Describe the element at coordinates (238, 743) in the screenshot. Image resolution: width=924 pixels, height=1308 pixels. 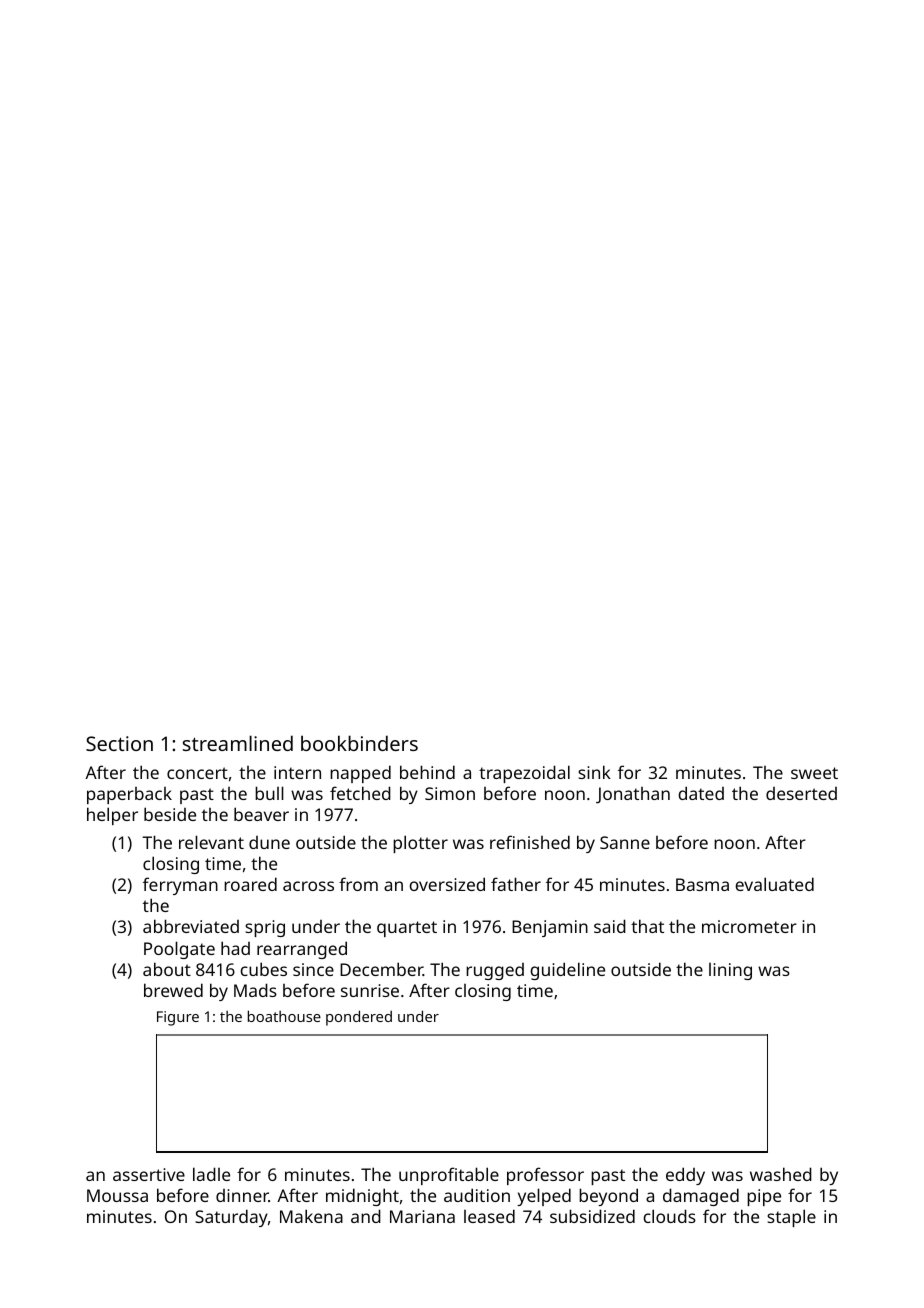
I see `streamlined` at that location.
